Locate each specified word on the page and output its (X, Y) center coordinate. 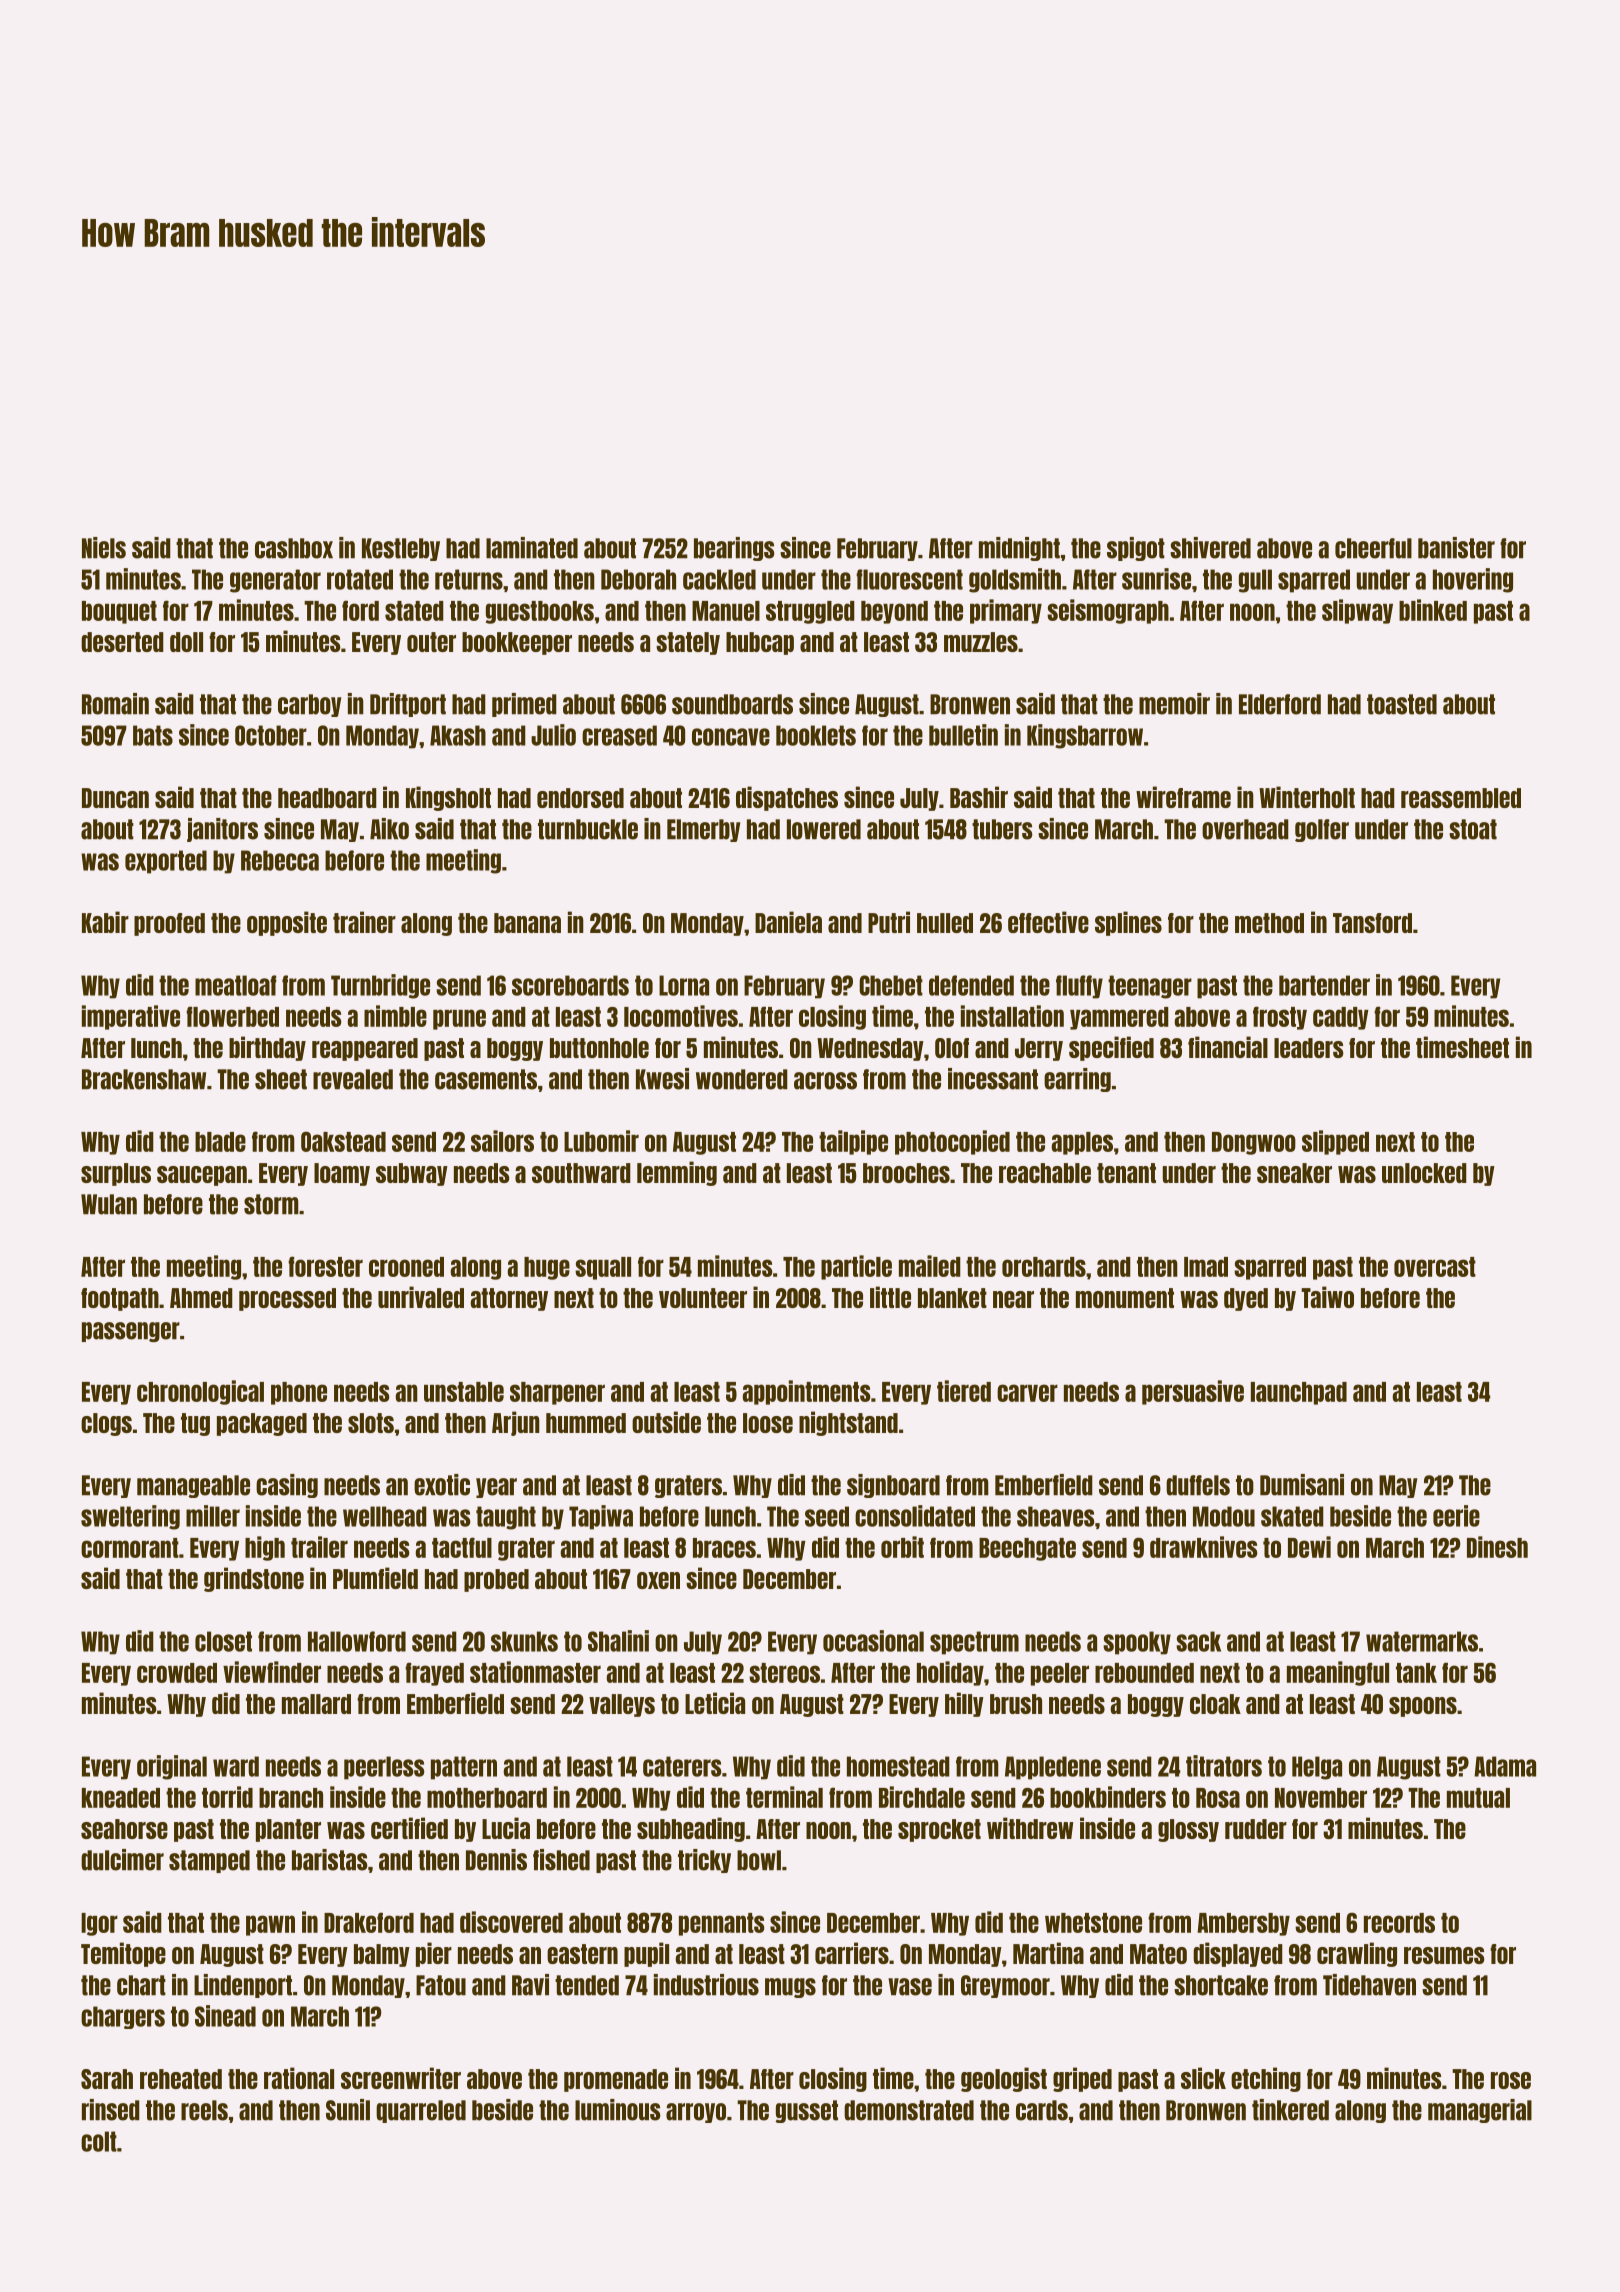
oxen (658, 1580)
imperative (131, 1017)
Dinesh (1497, 1547)
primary (1006, 611)
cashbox (294, 548)
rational (299, 2078)
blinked (1433, 610)
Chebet (891, 985)
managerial (1480, 2111)
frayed (434, 1674)
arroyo (696, 2113)
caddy (1341, 1018)
